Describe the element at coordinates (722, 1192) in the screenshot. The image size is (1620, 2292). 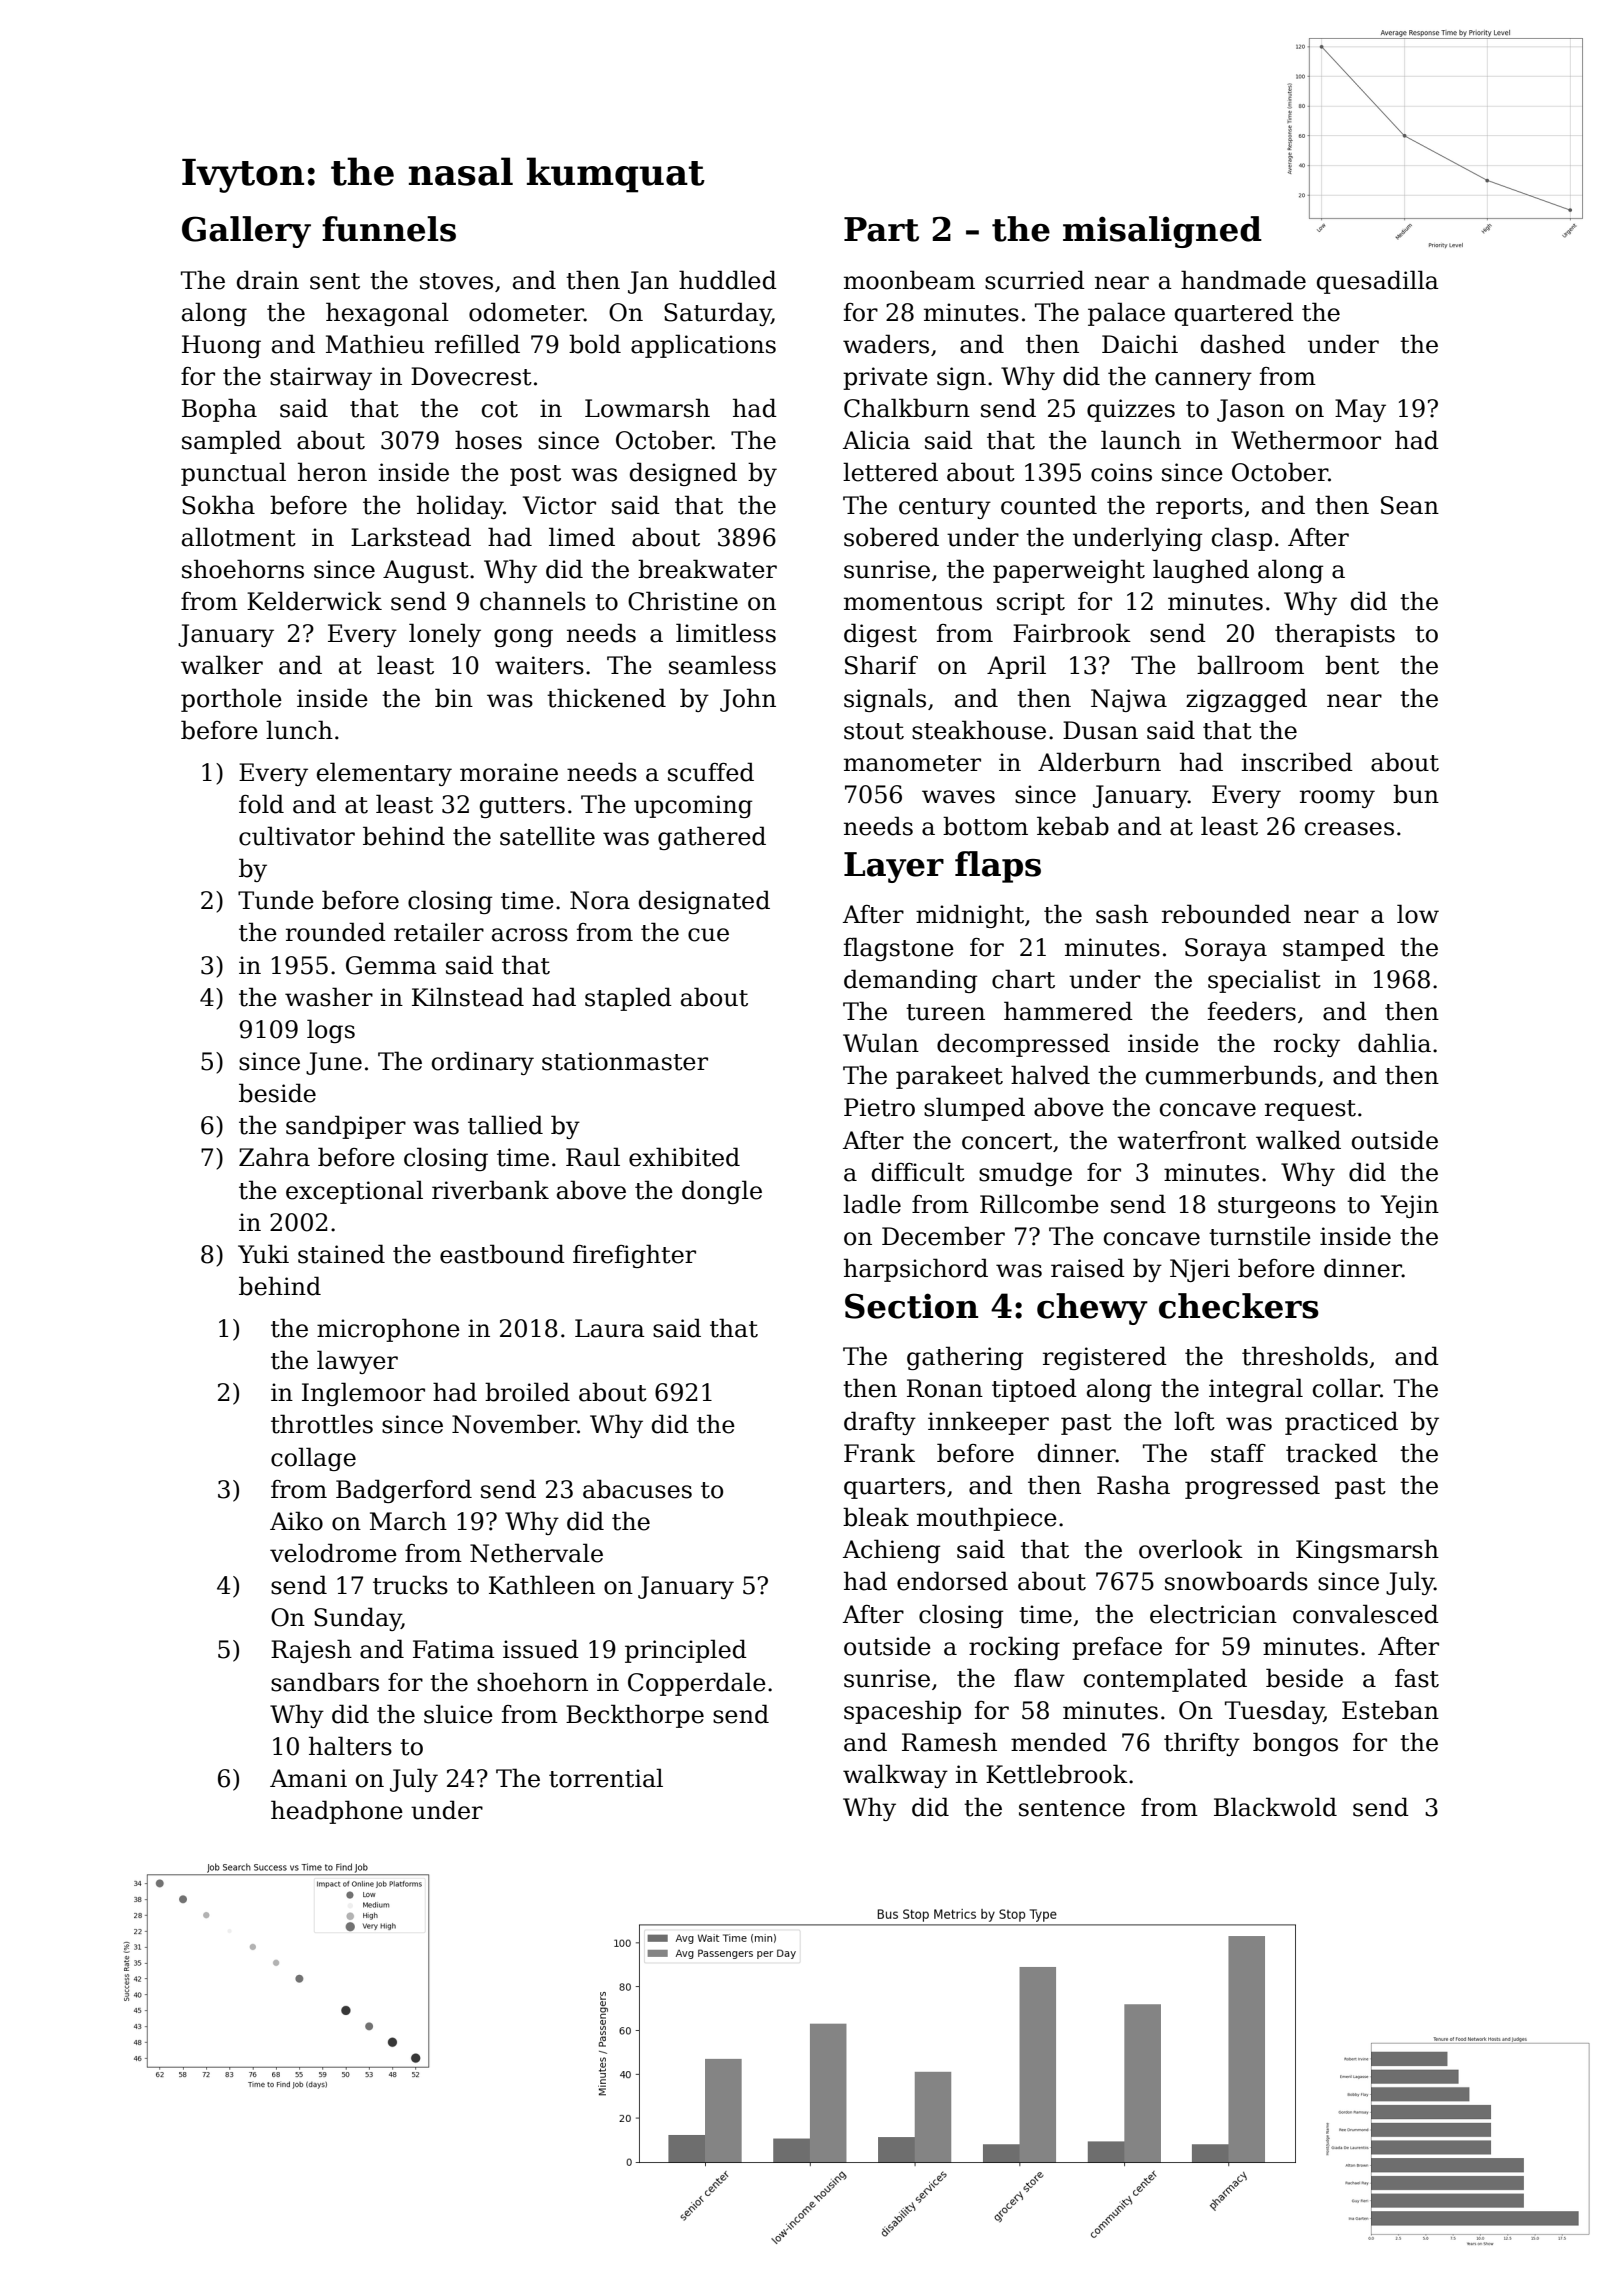
I see `dongle` at that location.
